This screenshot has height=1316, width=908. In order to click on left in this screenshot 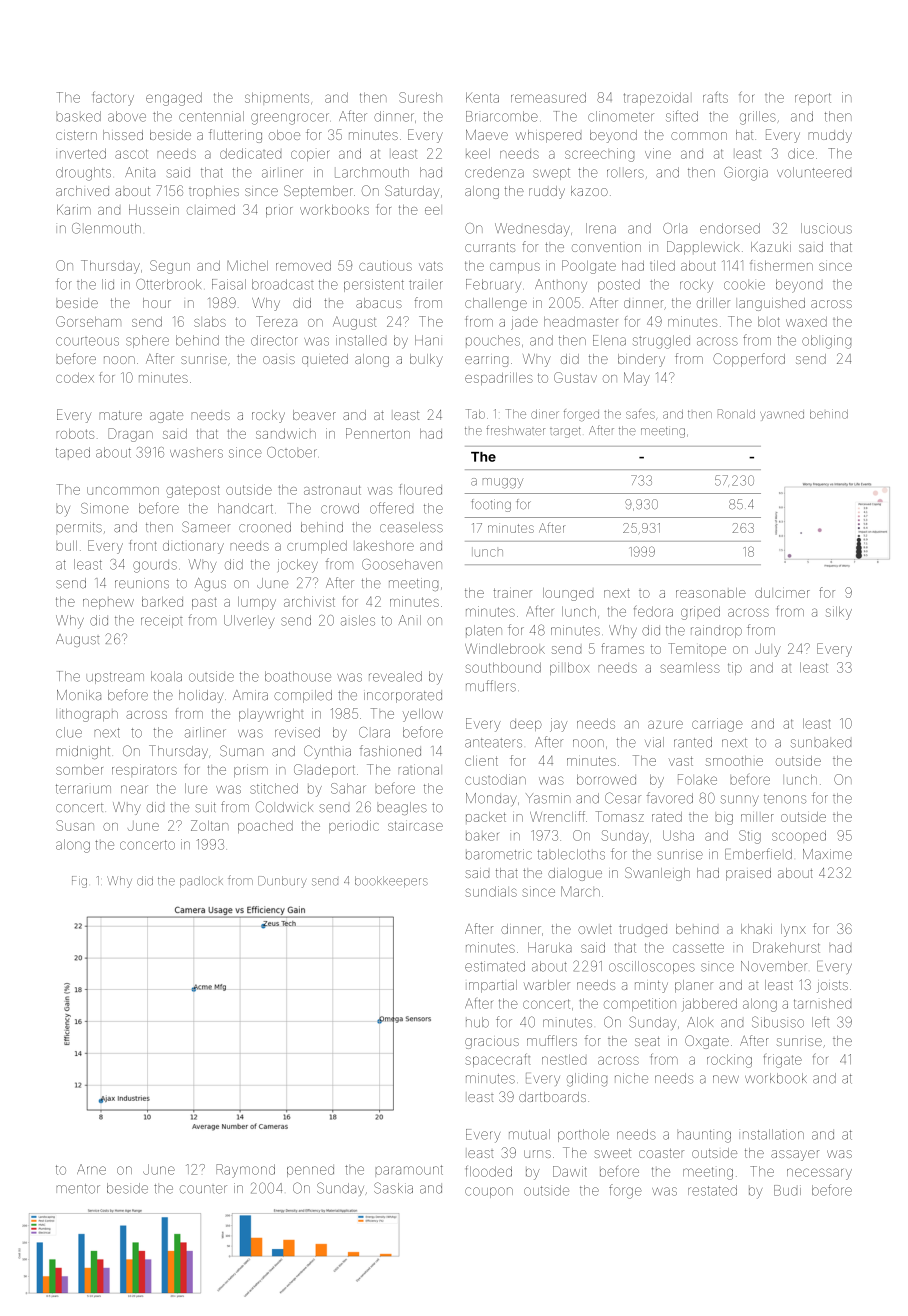, I will do `click(821, 1022)`.
